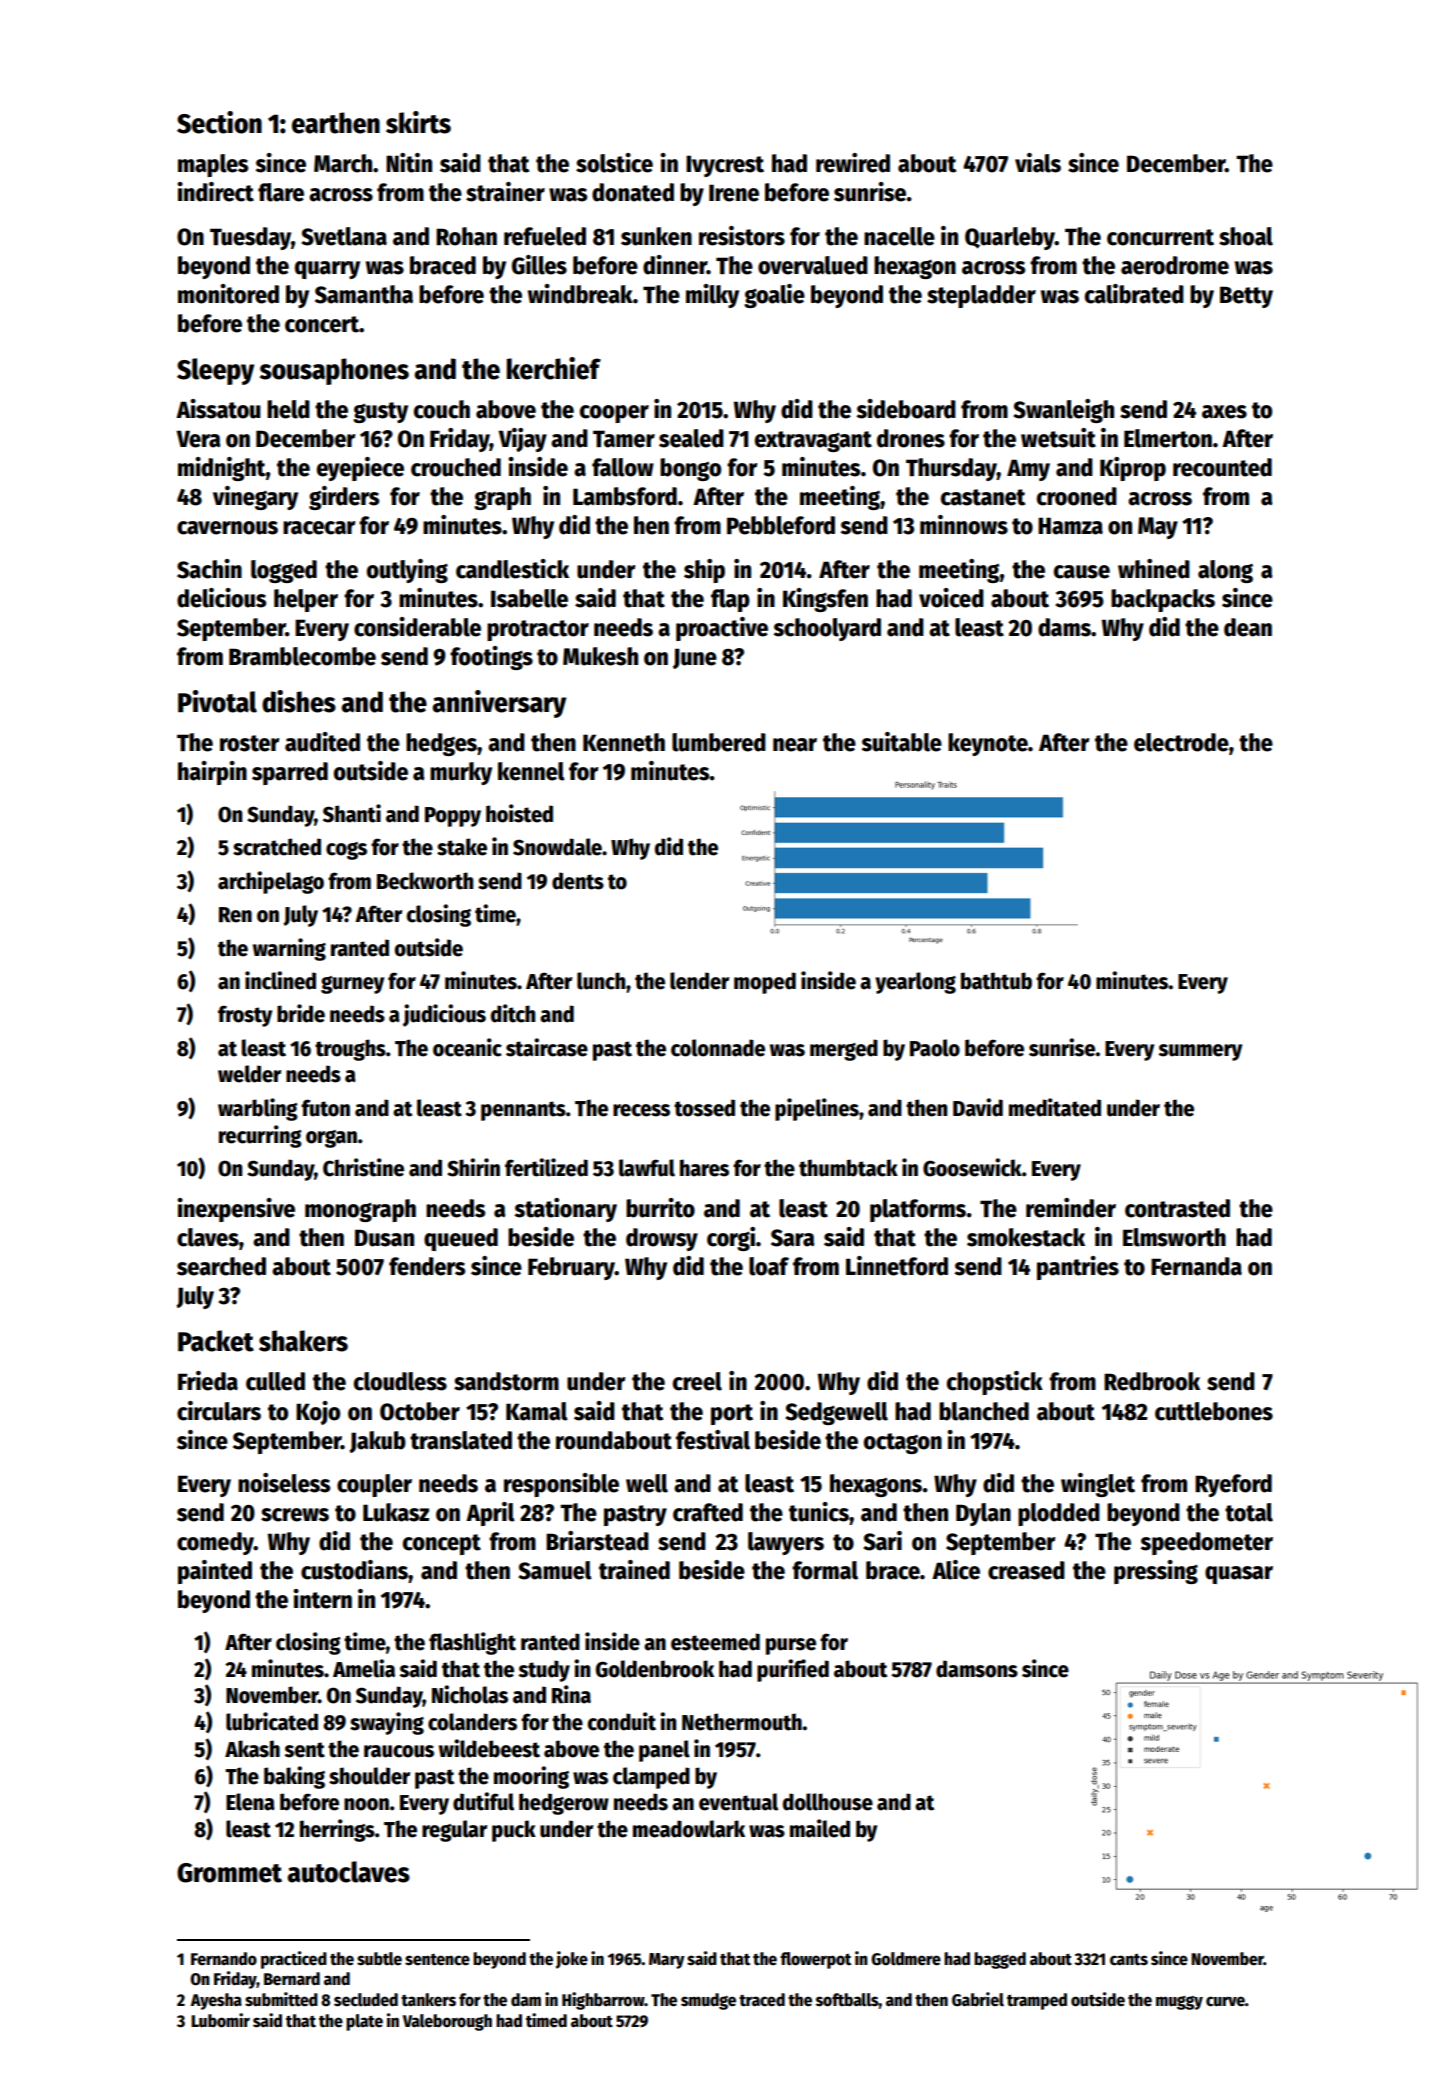  What do you see at coordinates (781, 525) in the page?
I see `Pebbleford` at bounding box center [781, 525].
